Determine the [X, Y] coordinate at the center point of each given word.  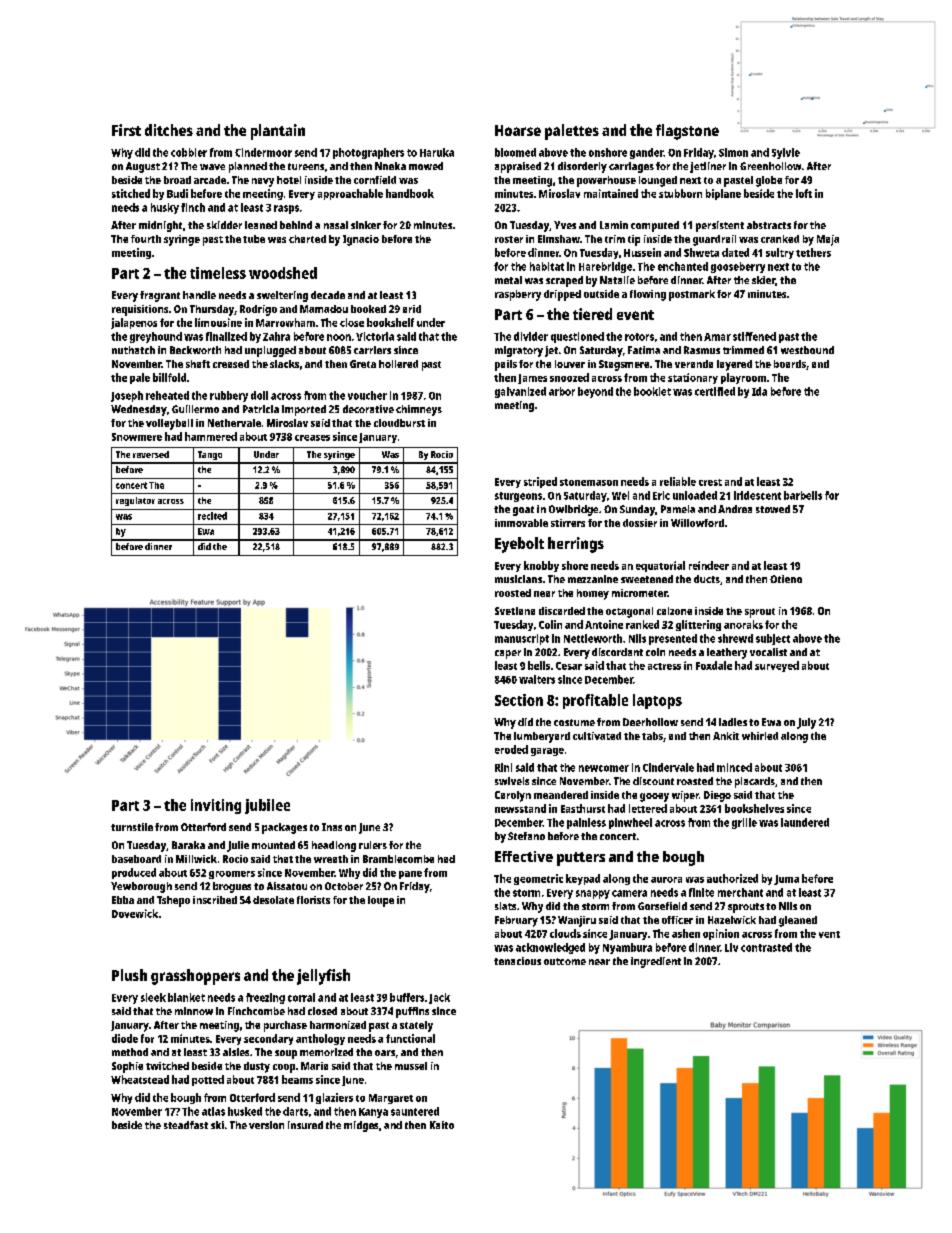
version [266, 1125]
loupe [381, 901]
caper [508, 654]
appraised [518, 167]
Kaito [442, 1125]
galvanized [520, 392]
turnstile [132, 827]
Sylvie [786, 153]
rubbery [229, 396]
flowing [648, 295]
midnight [160, 226]
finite [701, 892]
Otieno [786, 579]
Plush [129, 975]
